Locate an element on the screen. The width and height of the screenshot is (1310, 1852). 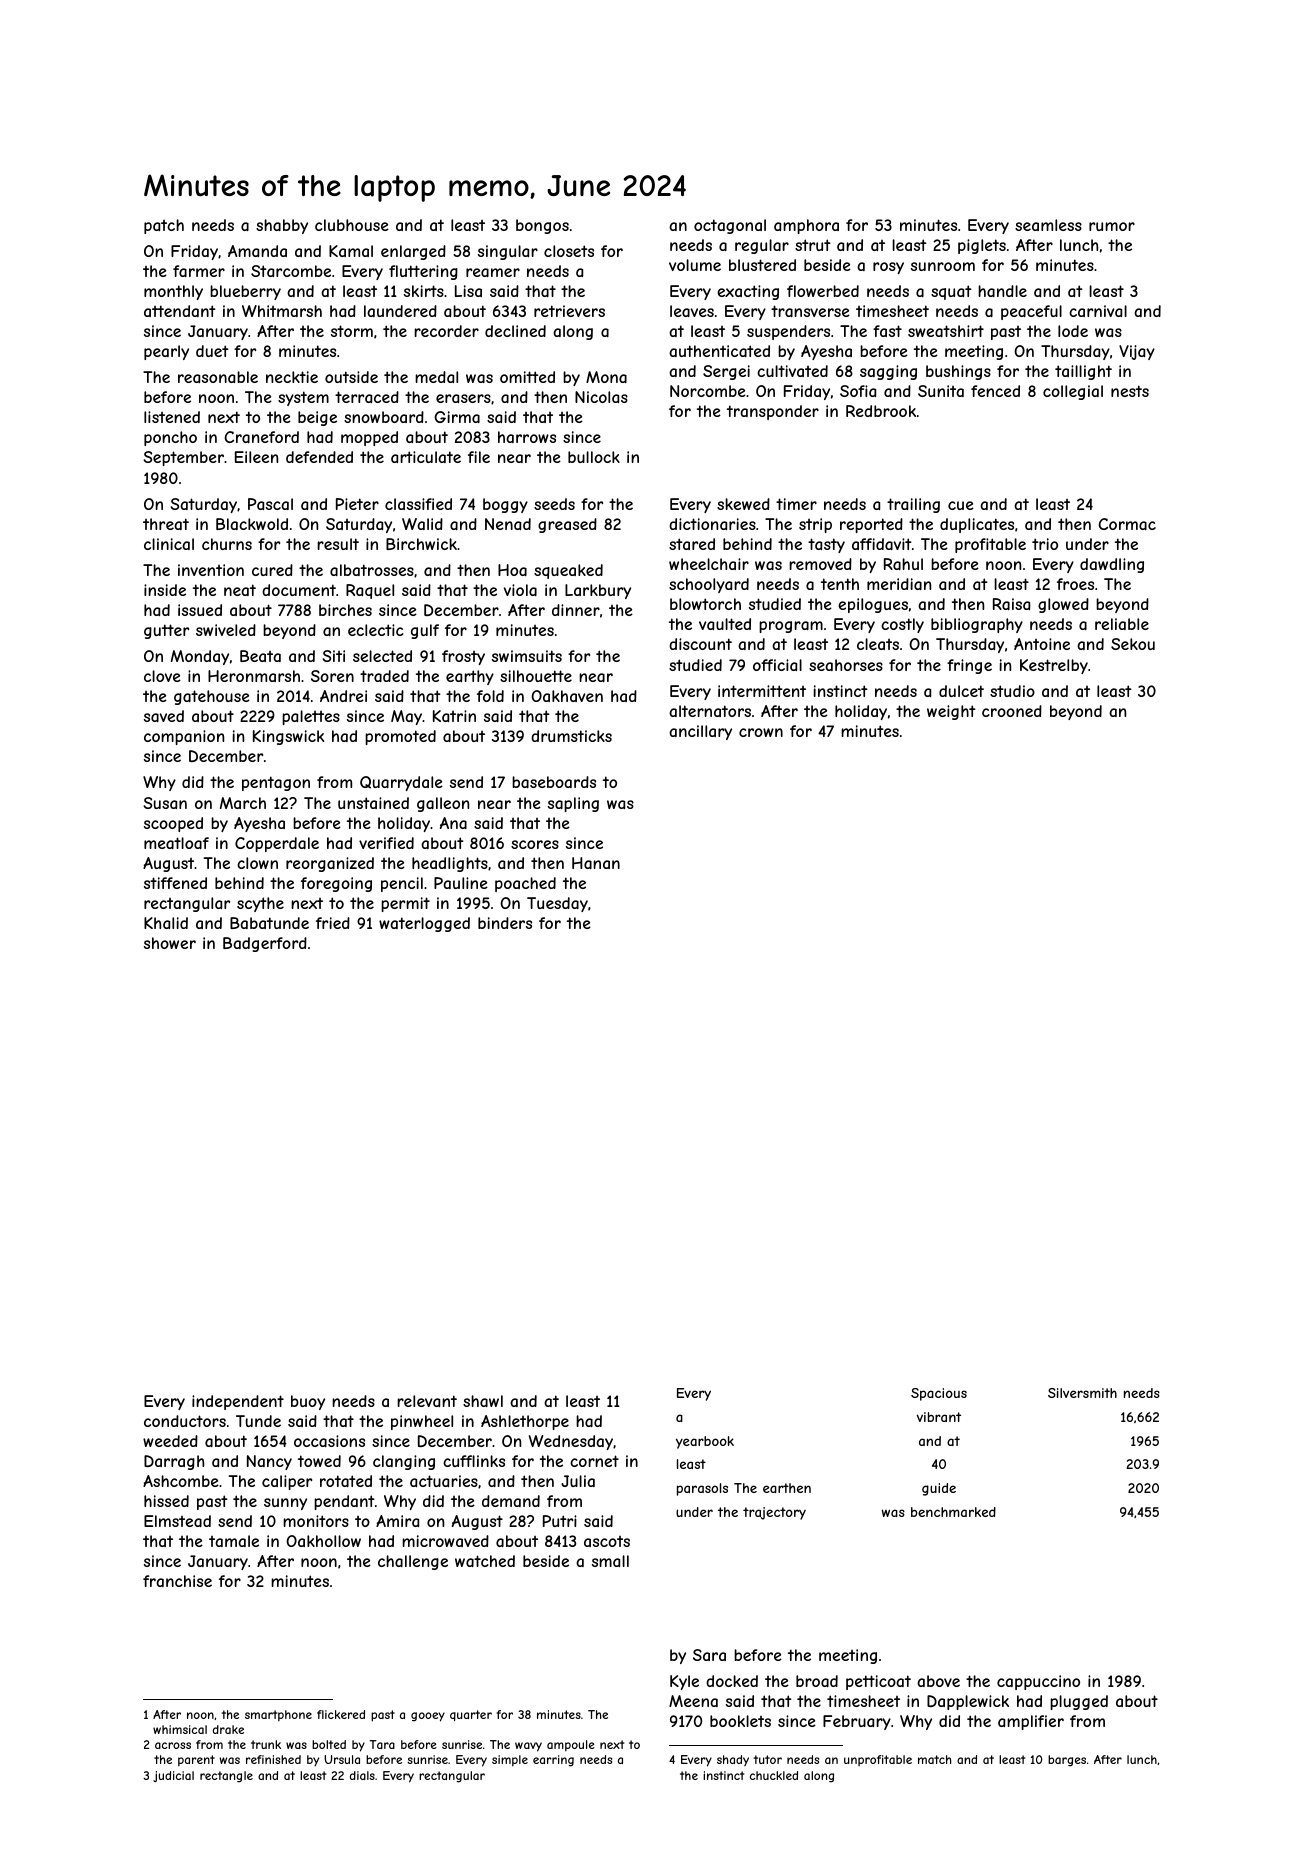
Oakhollow is located at coordinates (323, 1541).
